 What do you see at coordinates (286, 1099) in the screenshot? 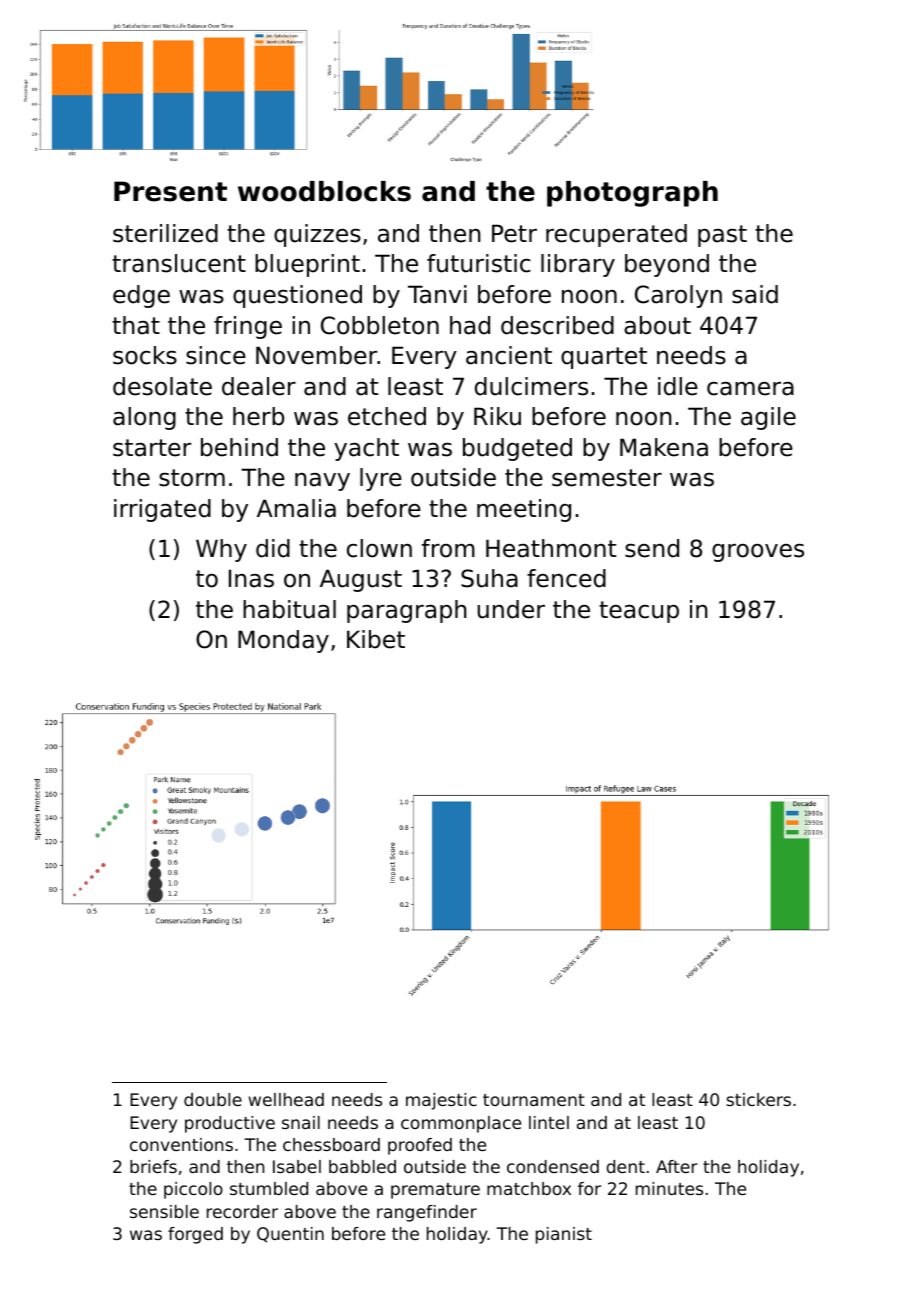
I see `wellhead` at bounding box center [286, 1099].
